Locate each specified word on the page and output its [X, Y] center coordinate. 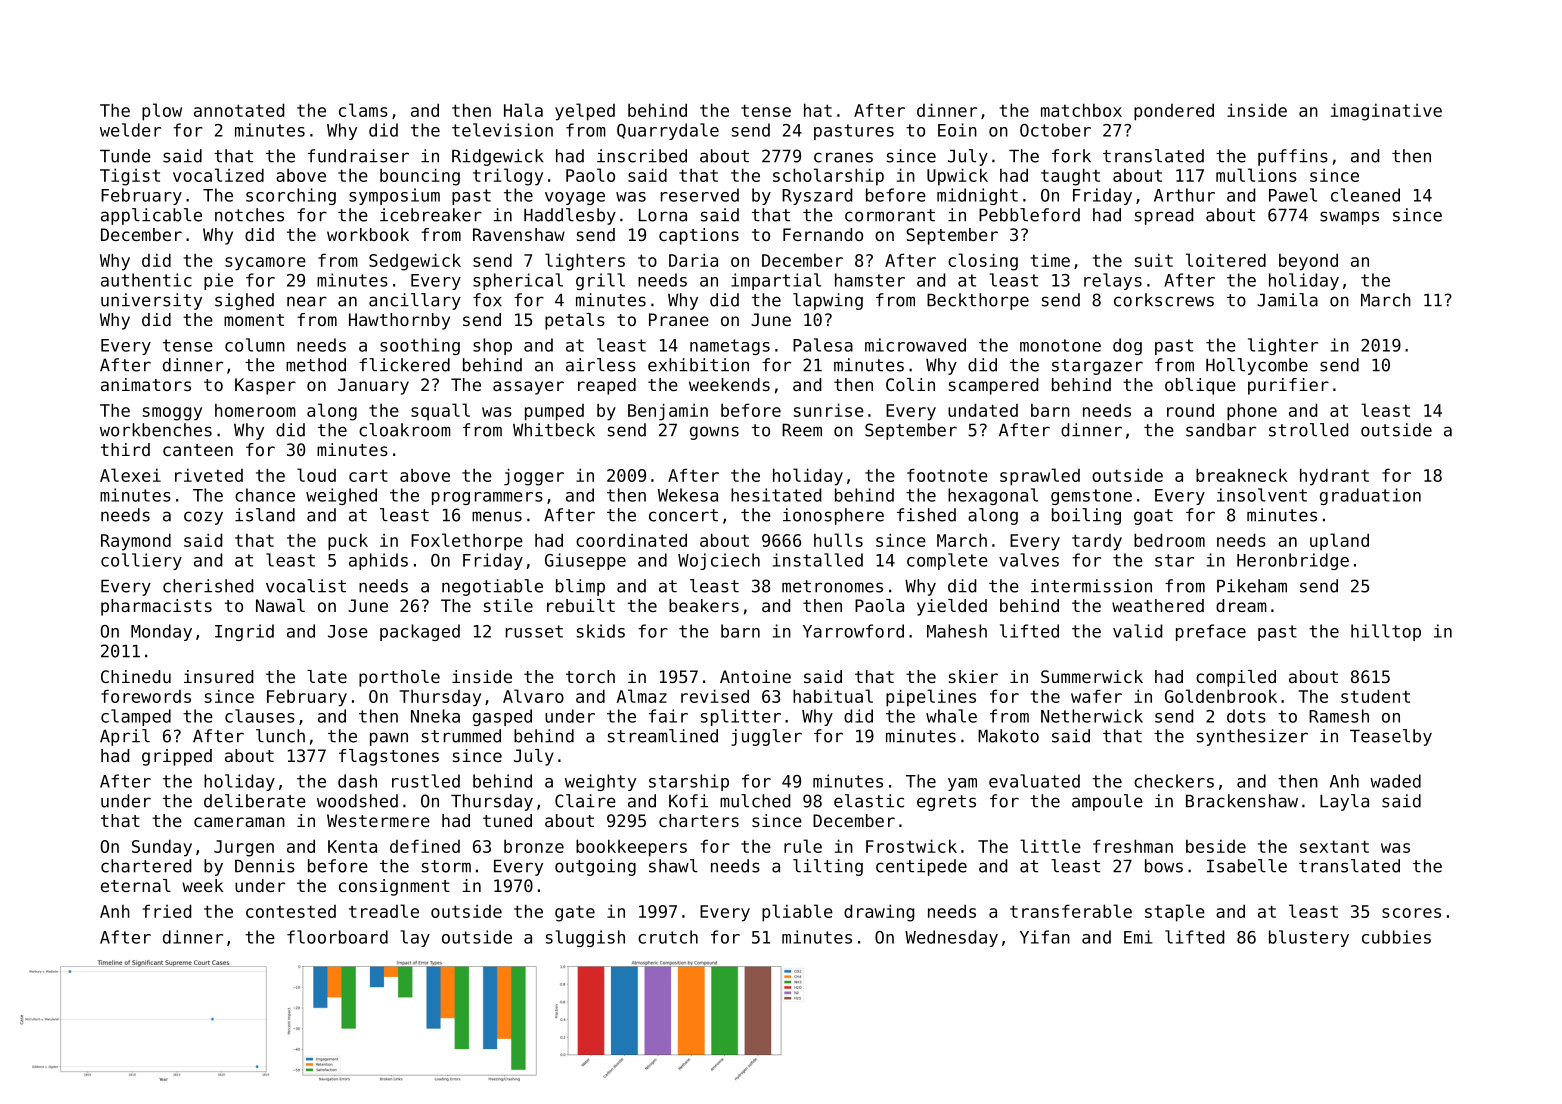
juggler [766, 737]
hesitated [776, 495]
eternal [136, 885]
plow [162, 112]
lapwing [828, 301]
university [151, 301]
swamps [1349, 218]
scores [1411, 913]
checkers [1174, 781]
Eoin [957, 130]
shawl [673, 866]
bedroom [1169, 540]
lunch [280, 736]
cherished [208, 586]
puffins [1293, 157]
